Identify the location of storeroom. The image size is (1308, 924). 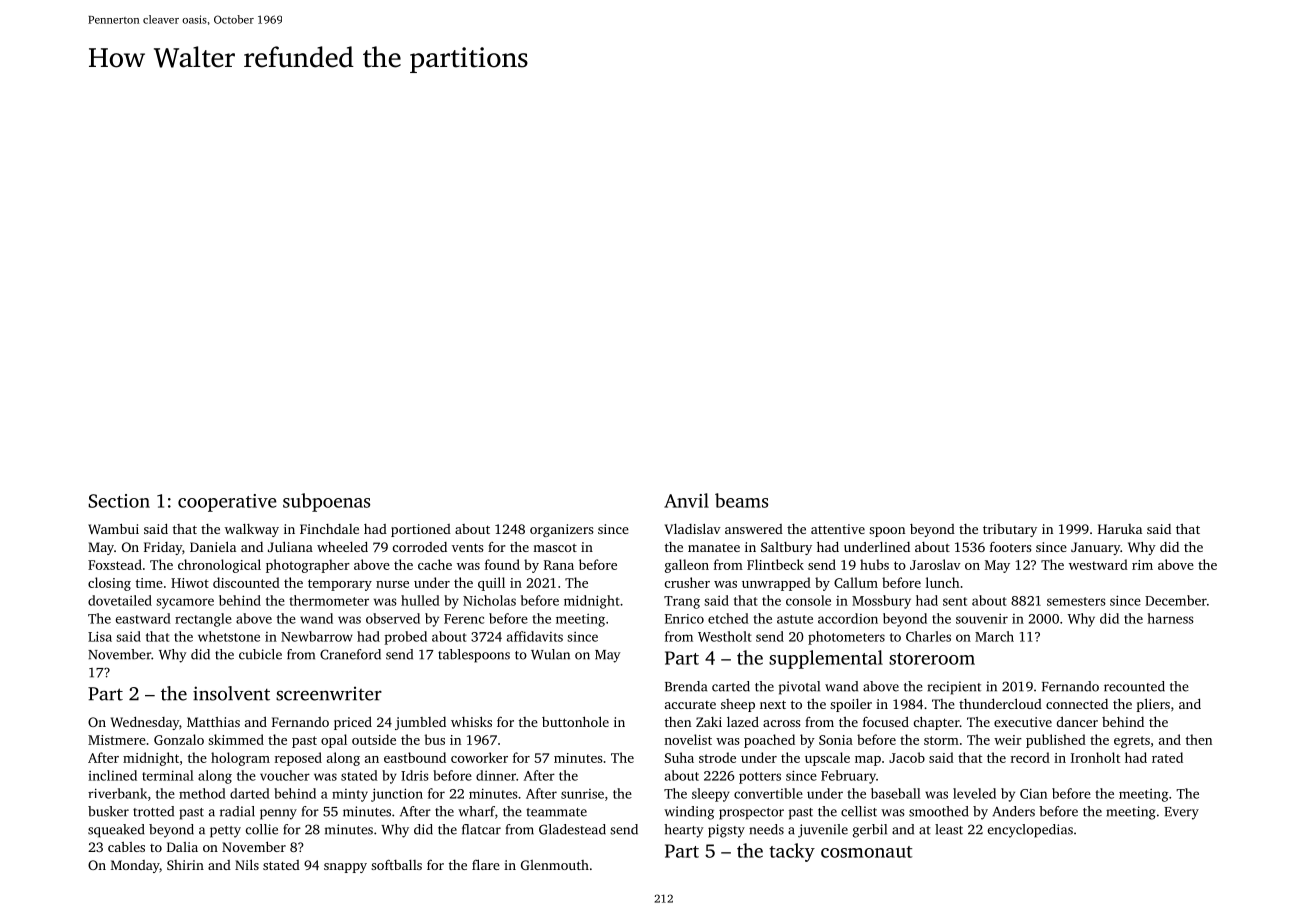
(932, 659).
